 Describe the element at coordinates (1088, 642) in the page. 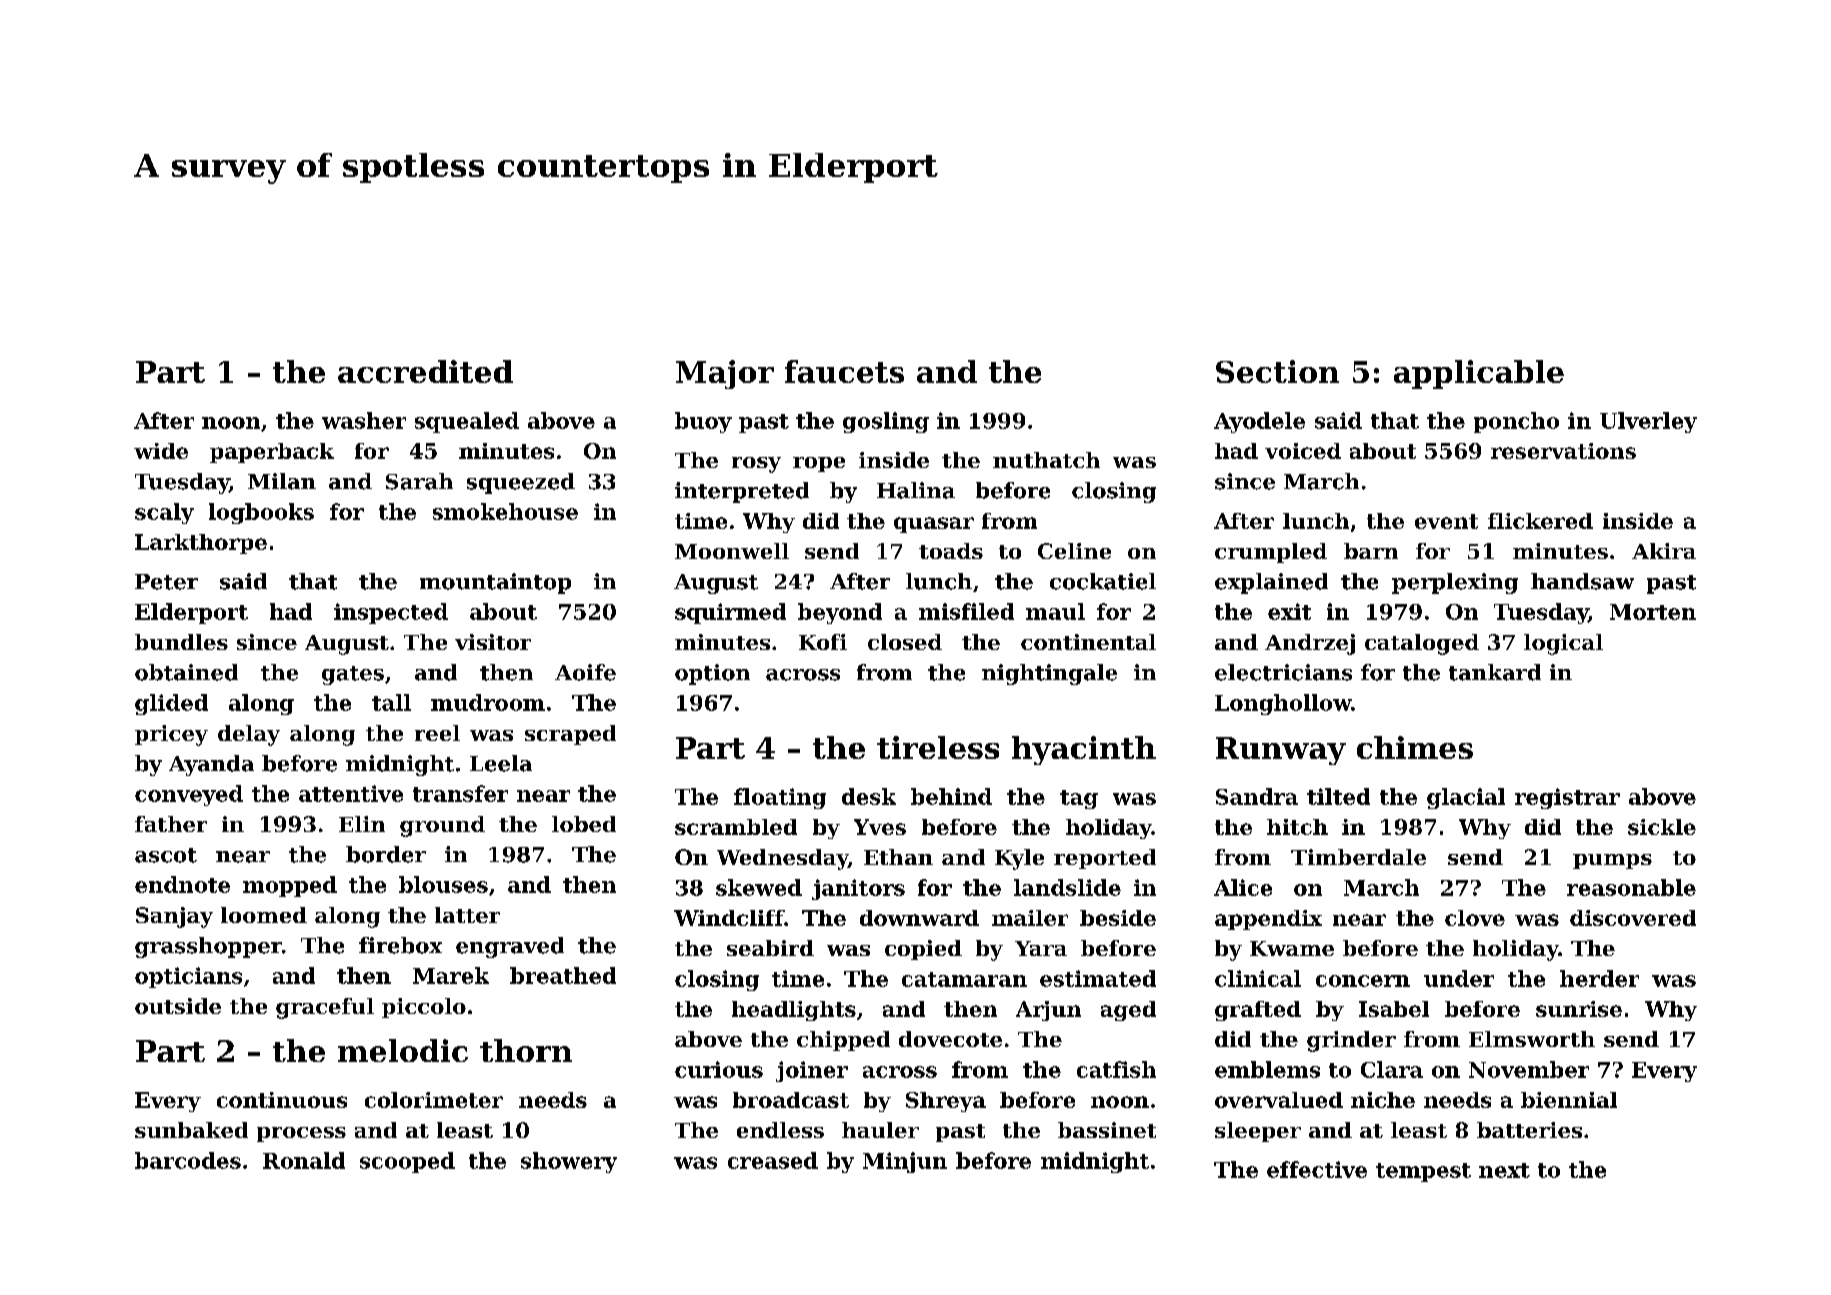

I see `continental` at that location.
